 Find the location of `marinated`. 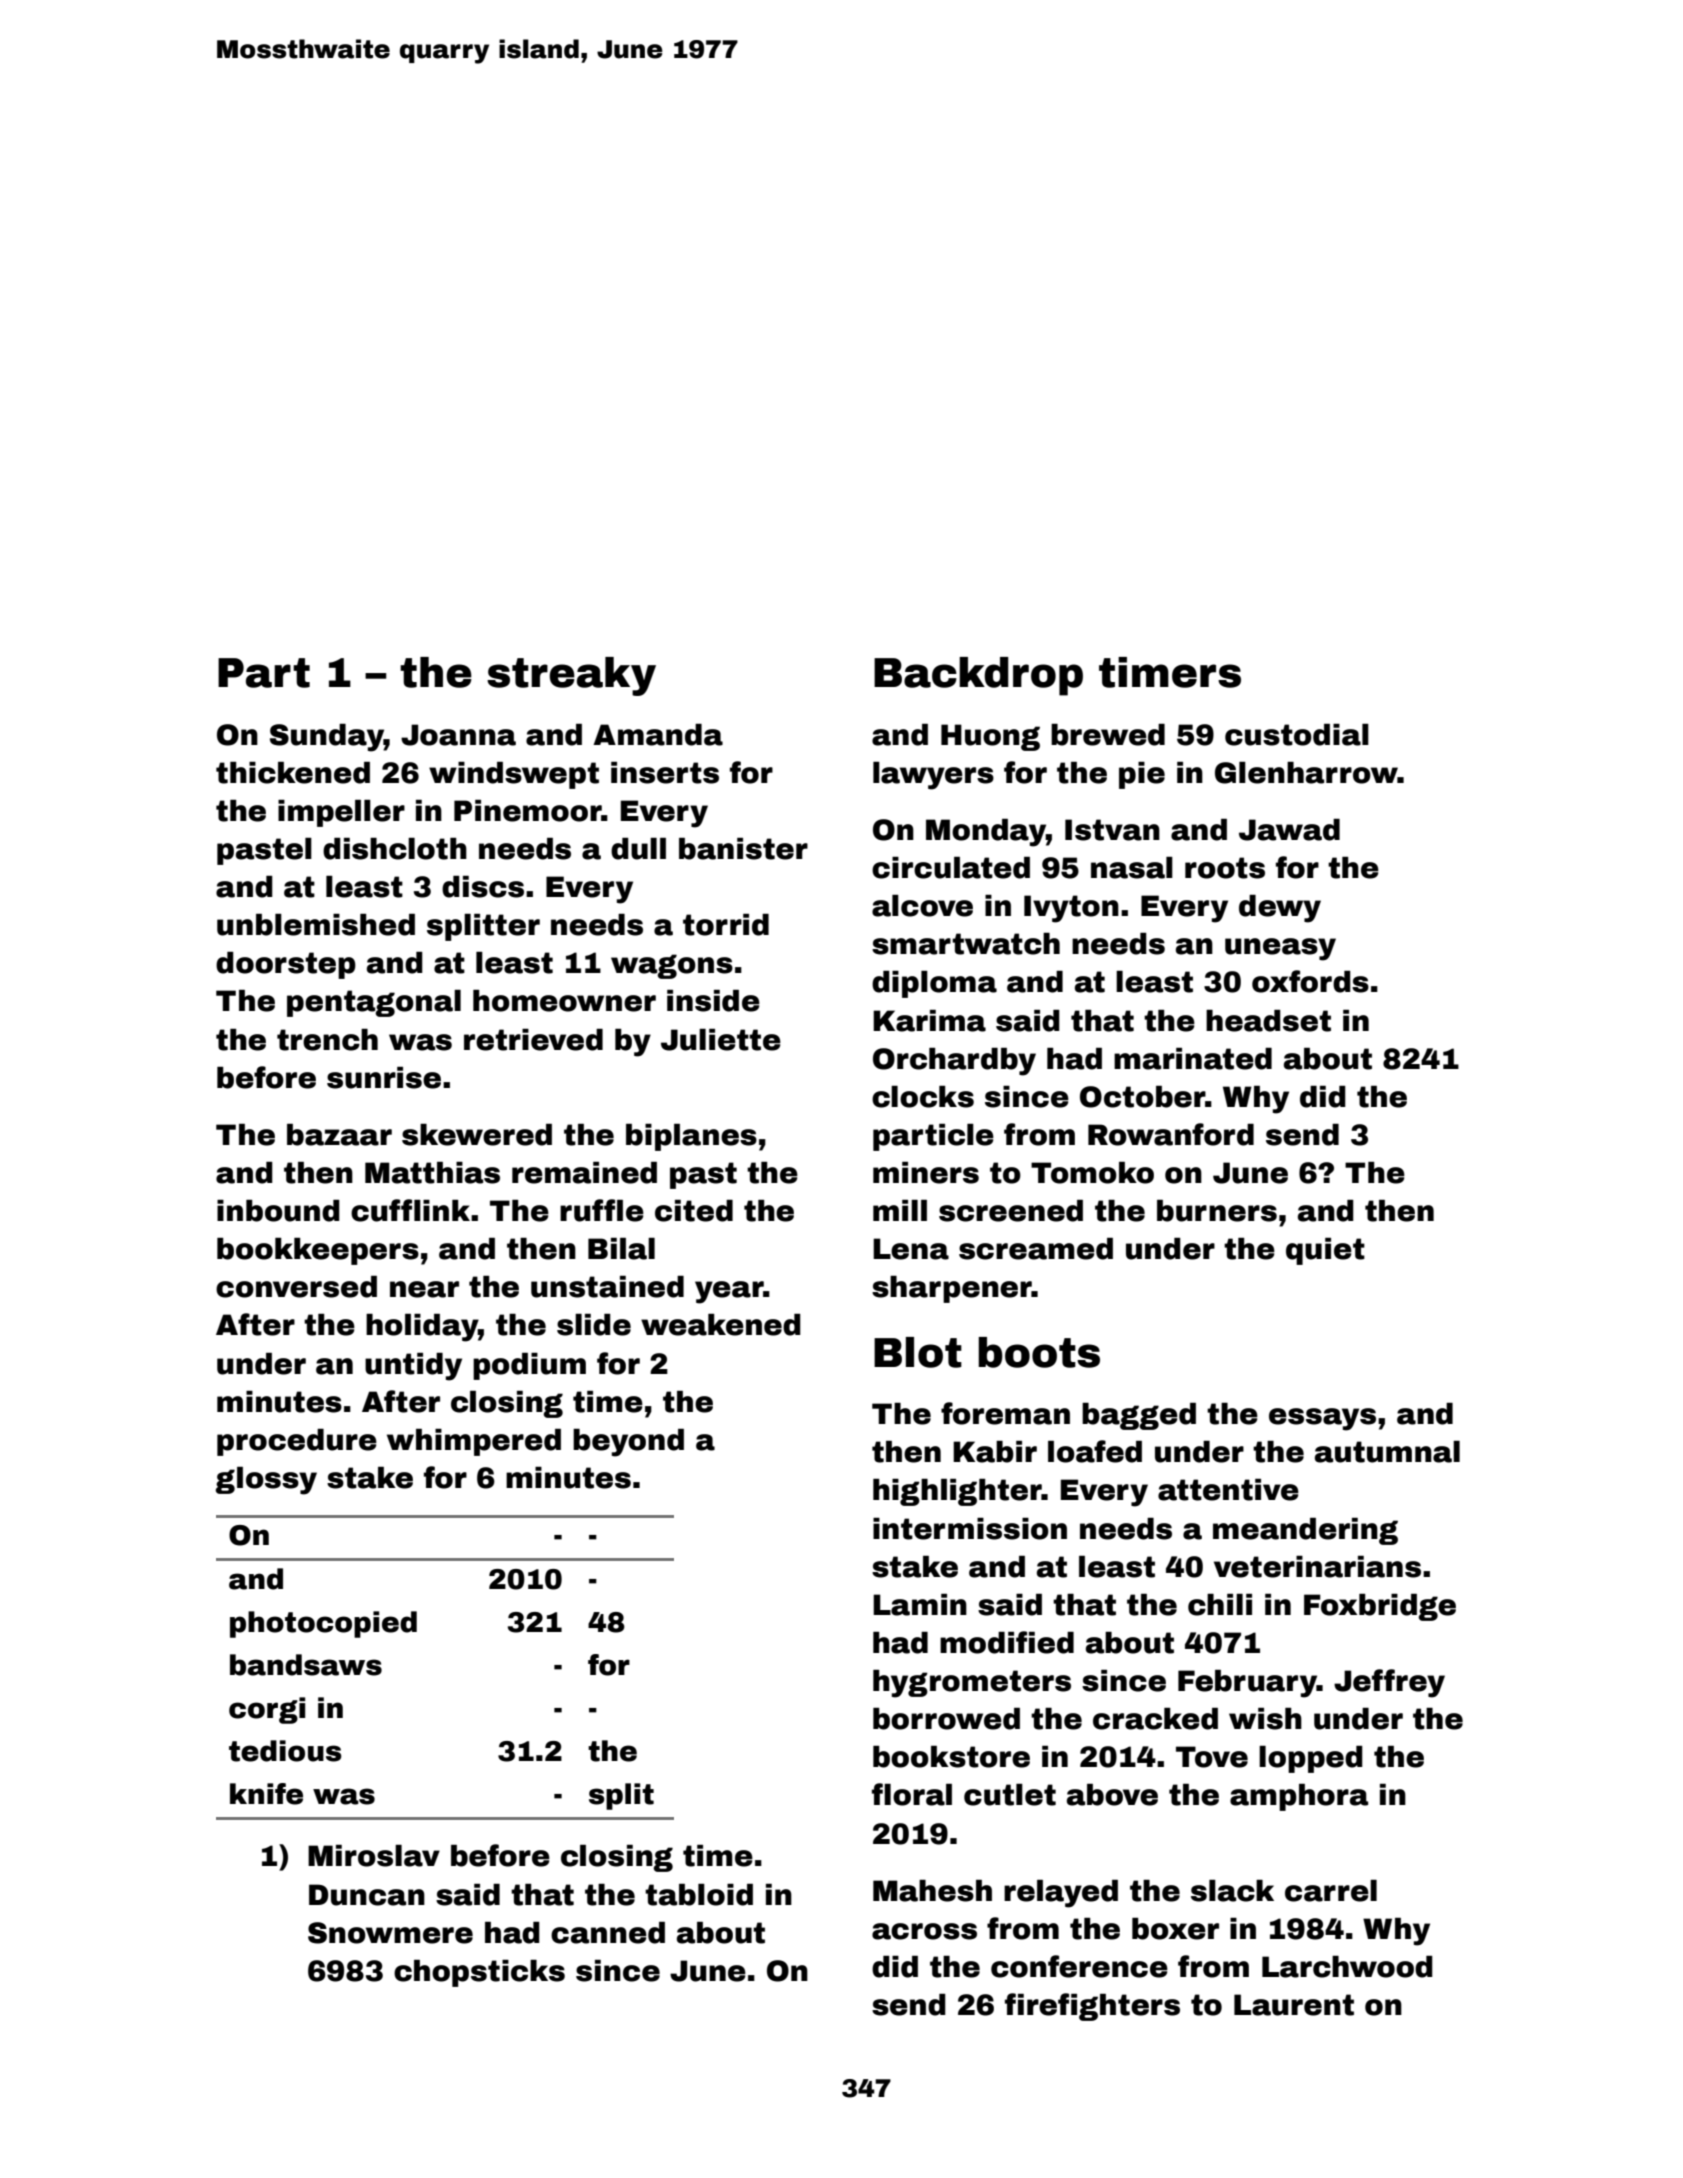

marinated is located at coordinates (1193, 1059).
